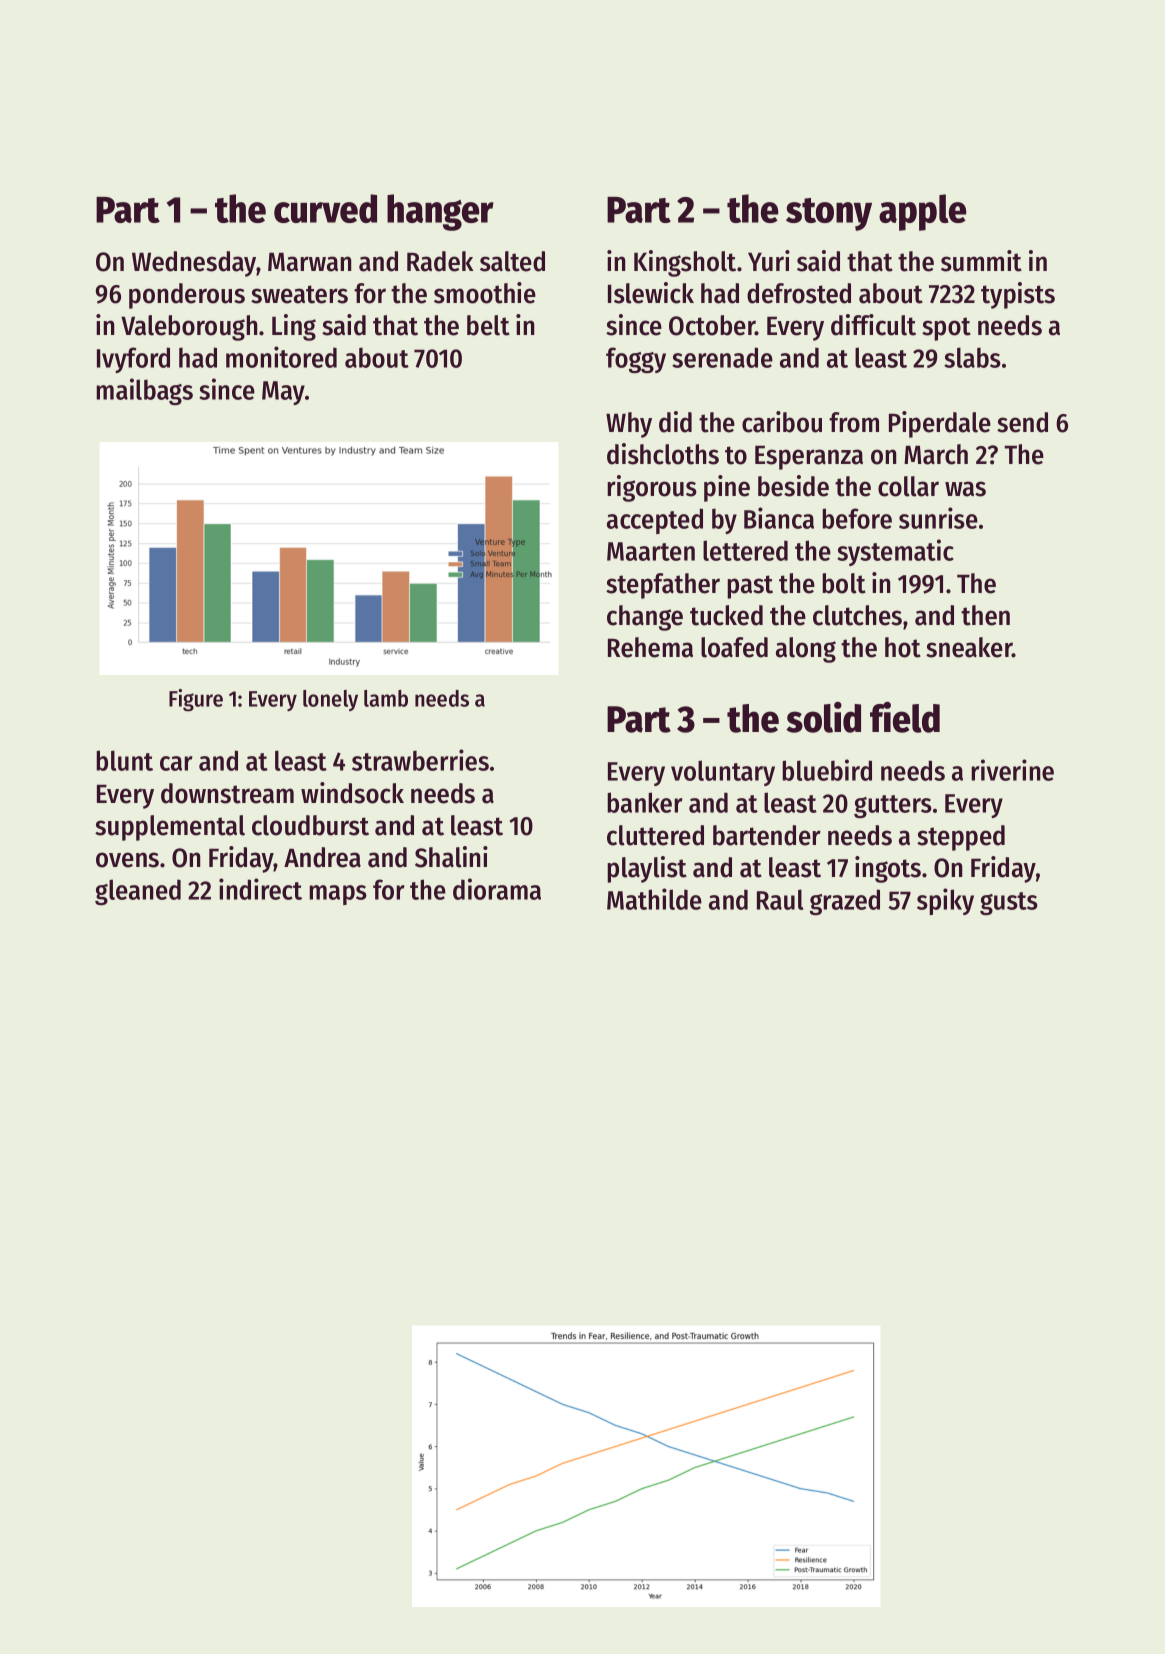  What do you see at coordinates (938, 518) in the screenshot?
I see `sunrise` at bounding box center [938, 518].
